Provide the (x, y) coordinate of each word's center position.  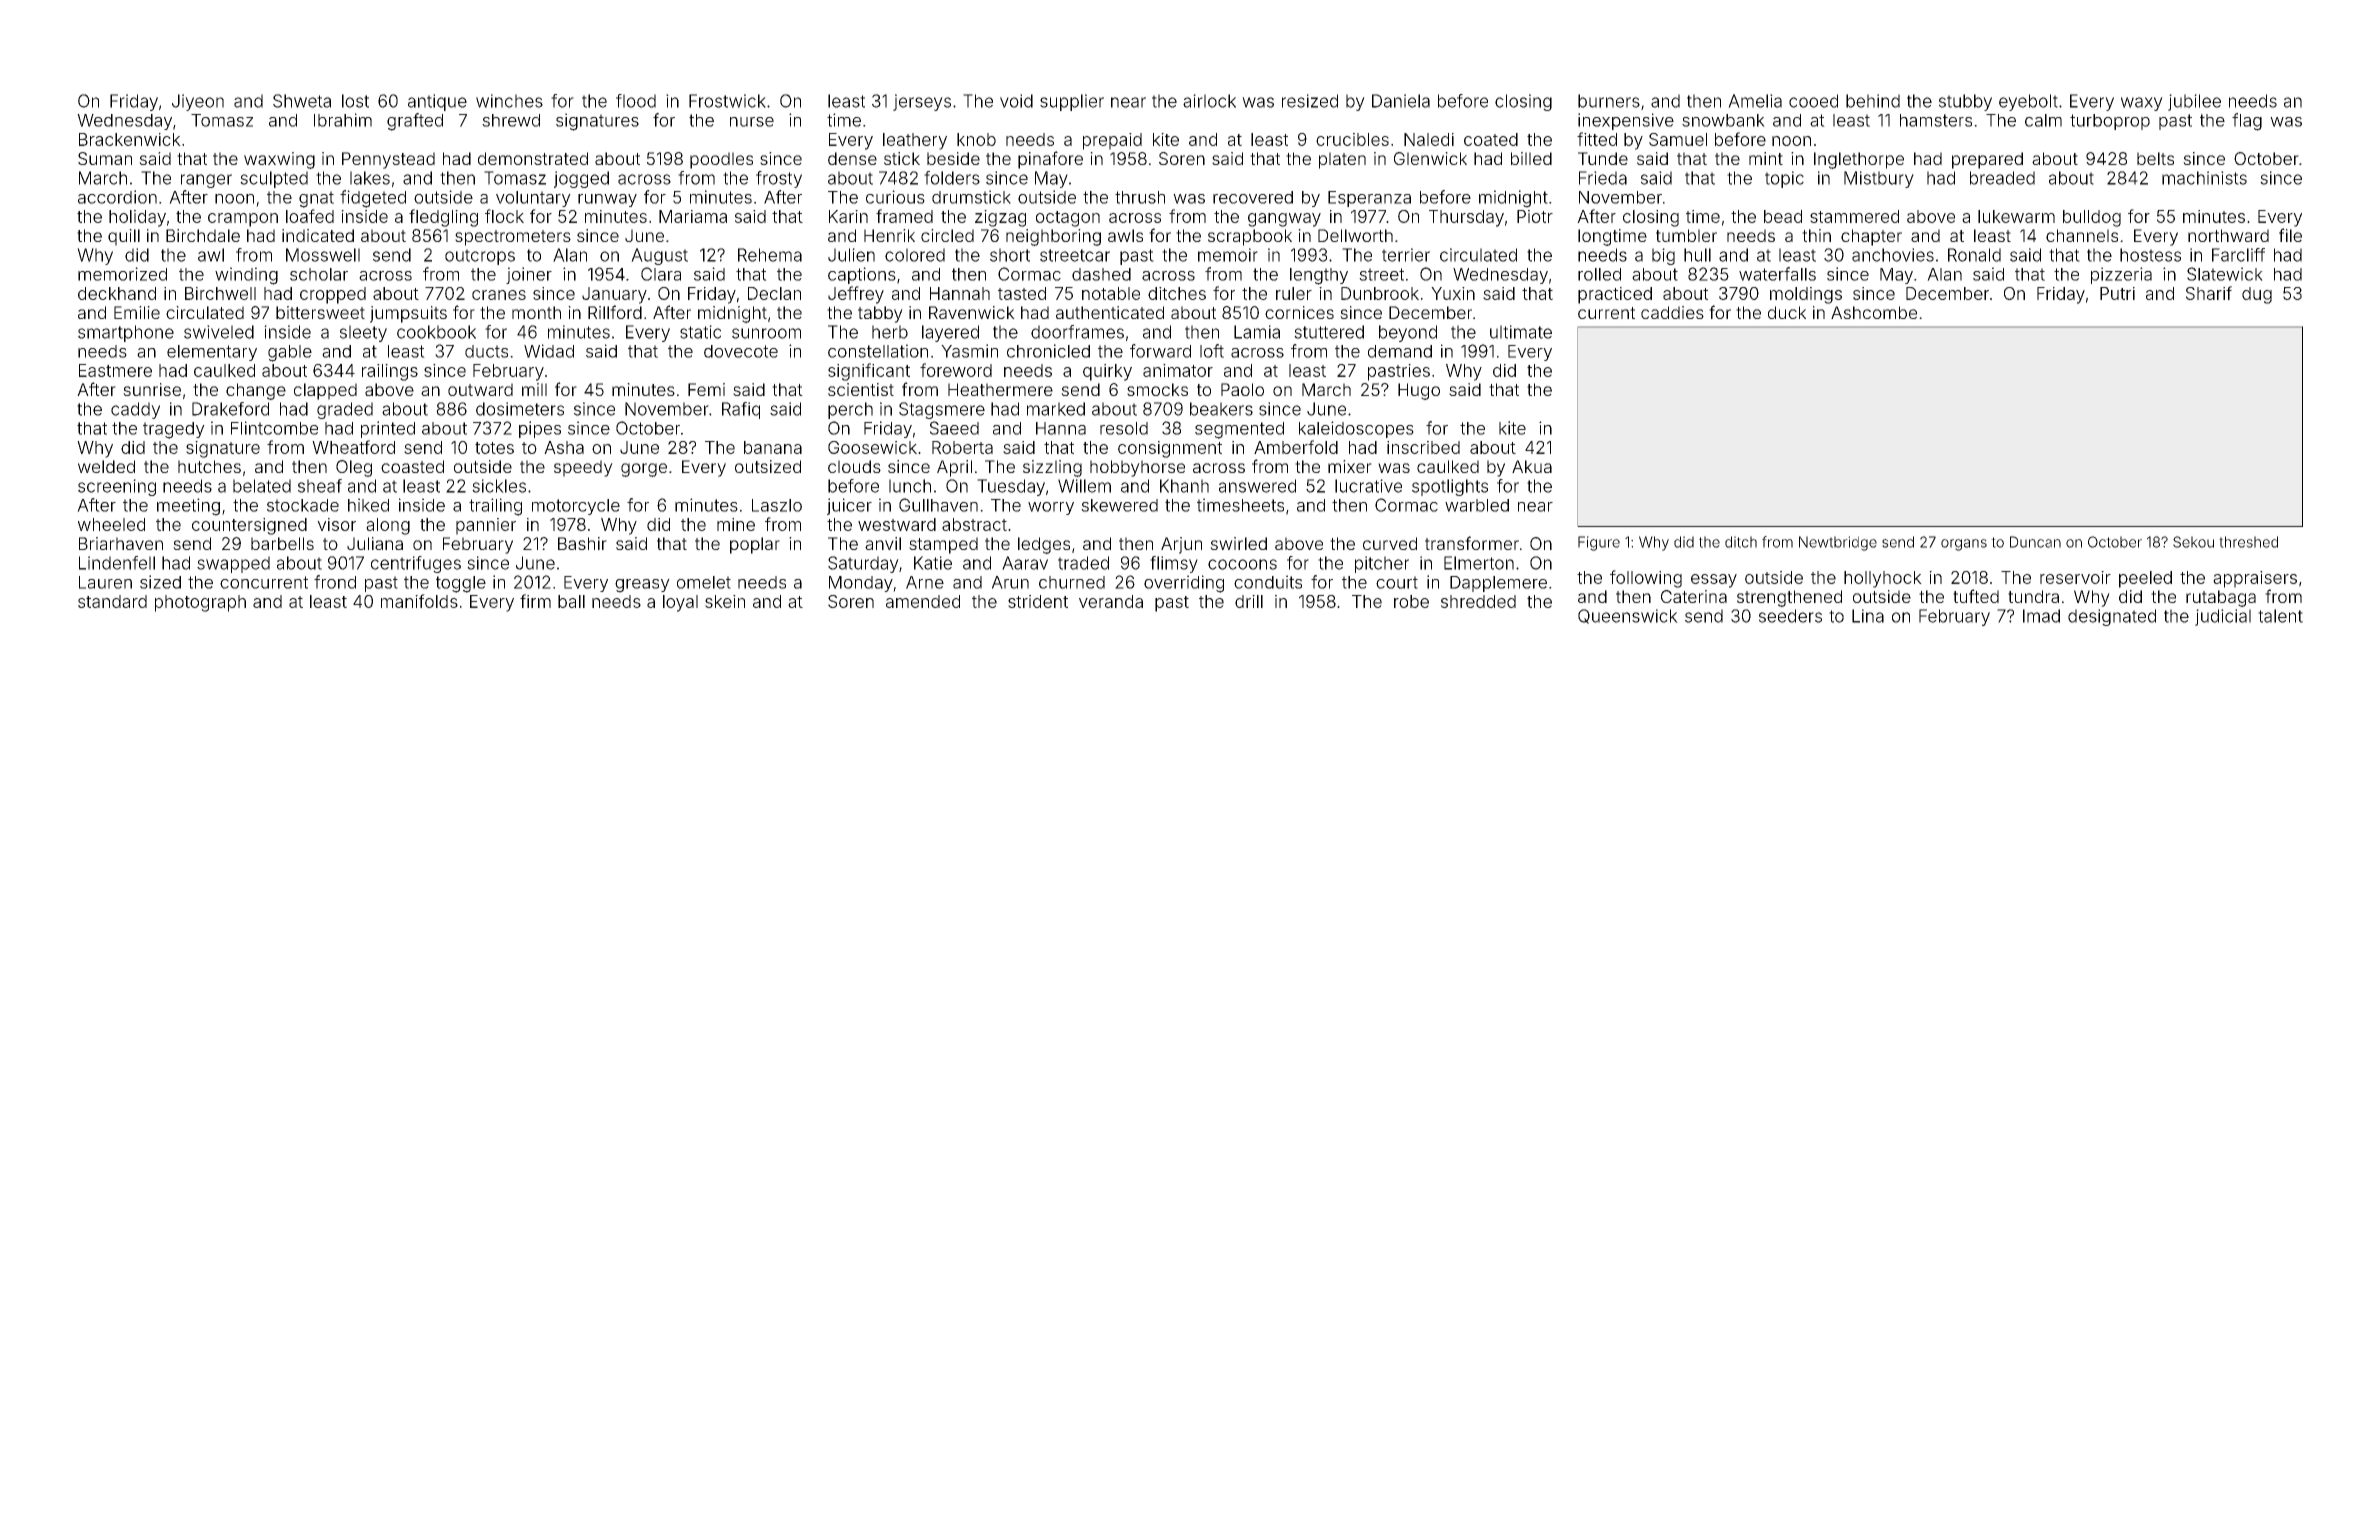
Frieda (1603, 178)
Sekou (2193, 542)
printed (388, 429)
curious (895, 197)
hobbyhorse (1137, 468)
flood (636, 101)
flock (504, 216)
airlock (1209, 101)
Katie (933, 563)
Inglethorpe (1859, 160)
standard (112, 601)
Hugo (1419, 391)
